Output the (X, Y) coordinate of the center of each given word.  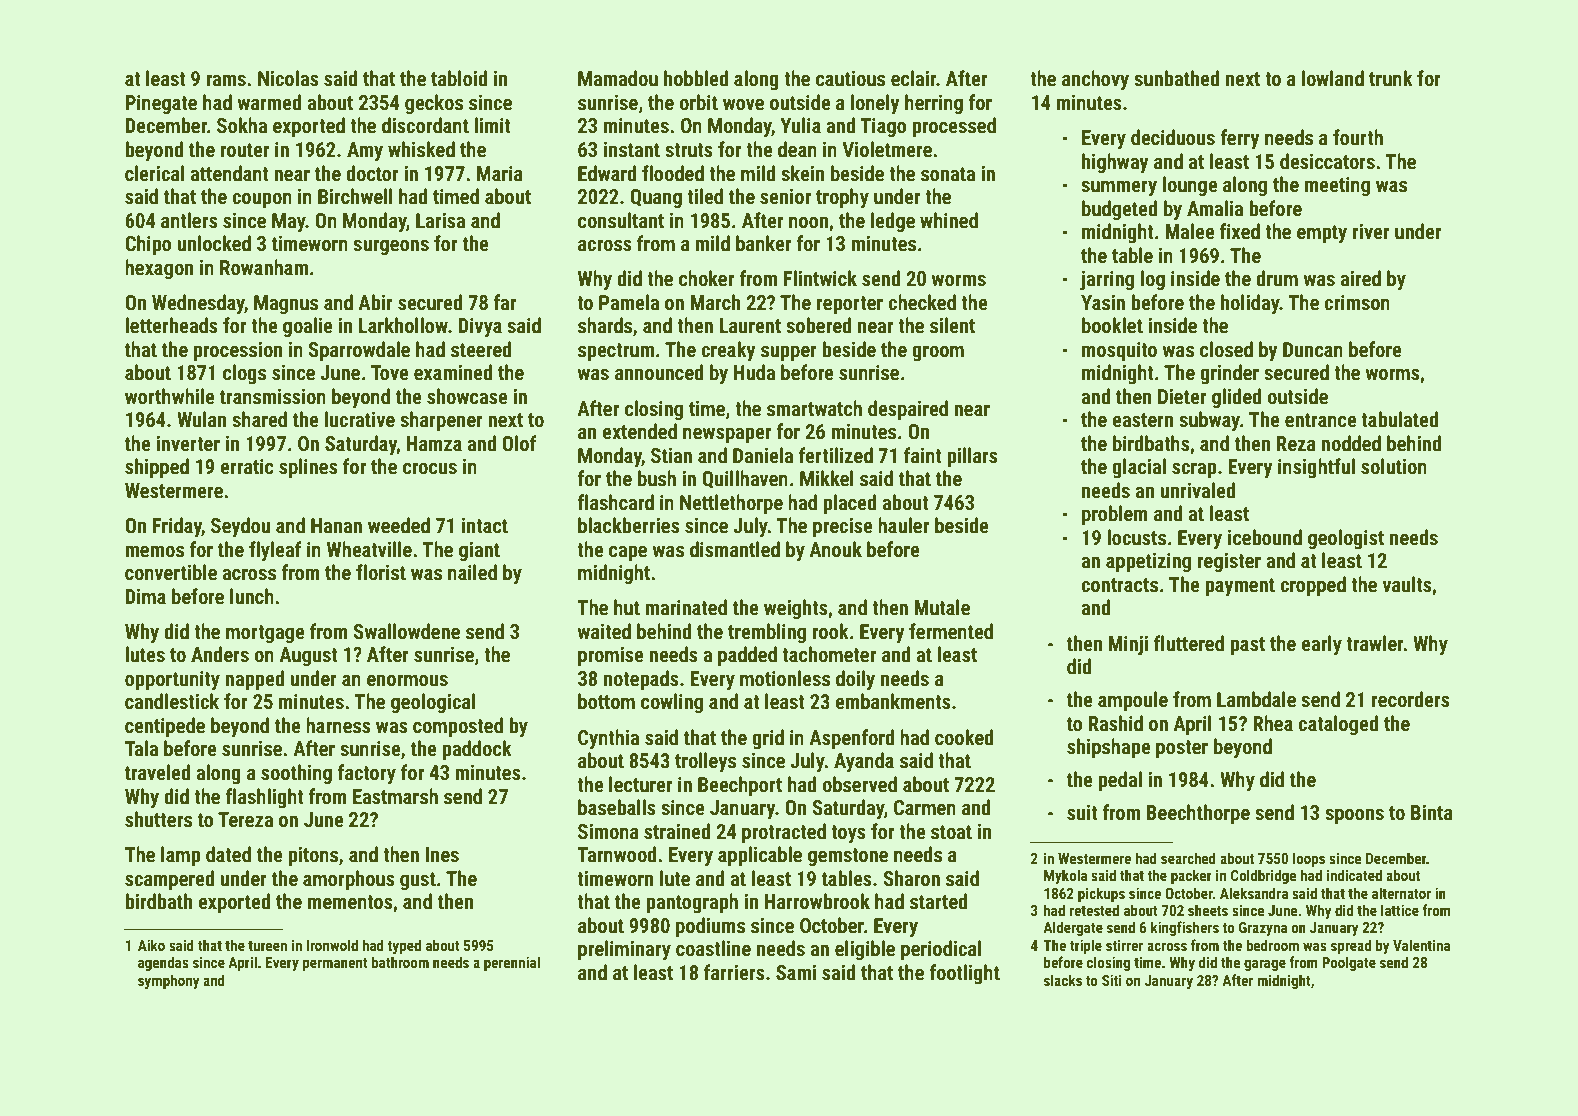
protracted (784, 833)
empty (1322, 234)
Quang (656, 198)
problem (1115, 515)
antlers (189, 220)
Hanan (336, 525)
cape (628, 553)
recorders (1411, 699)
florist (381, 572)
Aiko (151, 945)
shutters (158, 819)
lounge (1190, 186)
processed (954, 127)
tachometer (829, 654)
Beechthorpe (1198, 814)
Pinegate (161, 104)
